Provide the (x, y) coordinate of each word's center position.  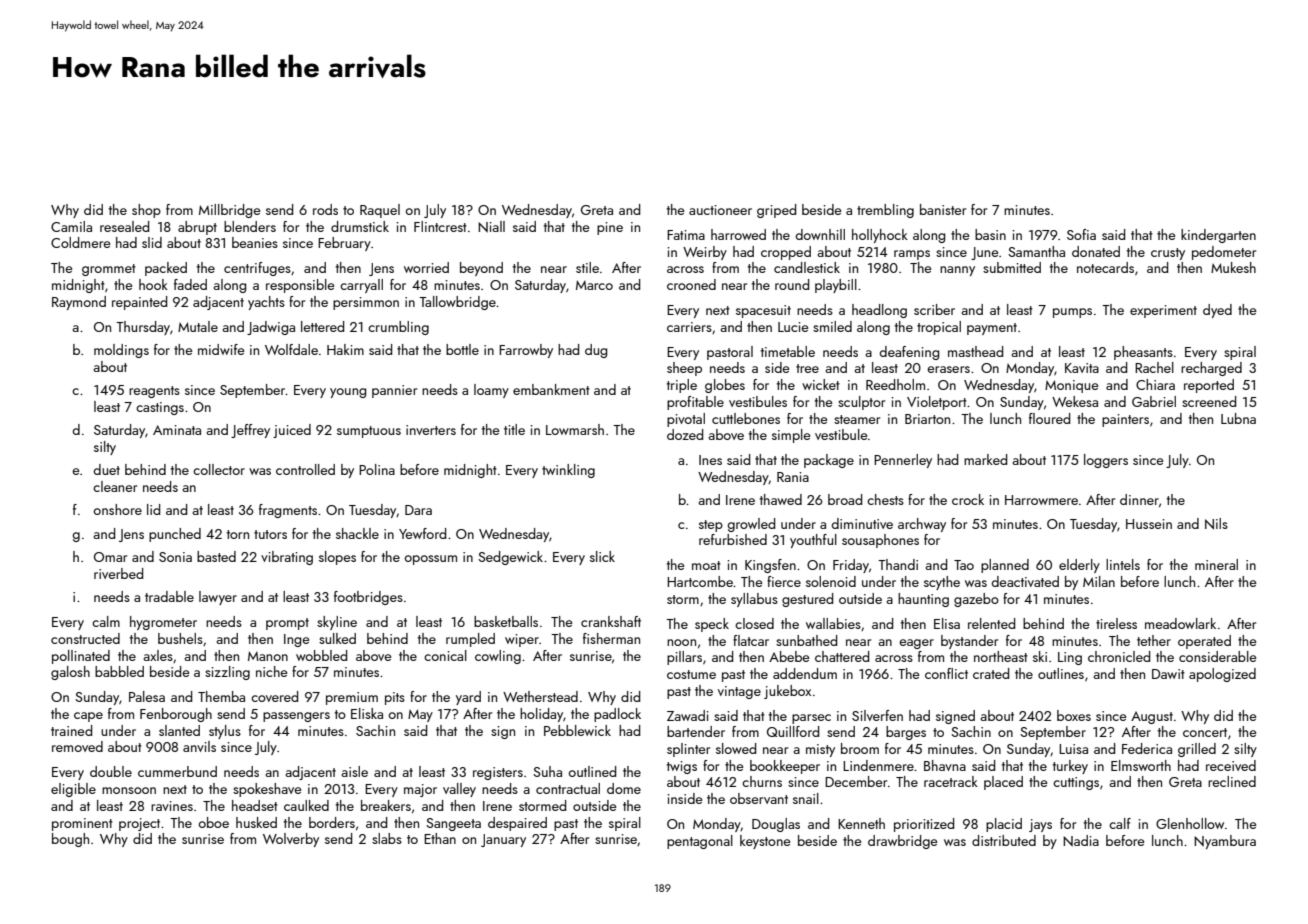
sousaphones (880, 541)
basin (990, 234)
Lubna (1238, 418)
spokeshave (267, 790)
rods (325, 209)
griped (776, 211)
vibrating (287, 558)
